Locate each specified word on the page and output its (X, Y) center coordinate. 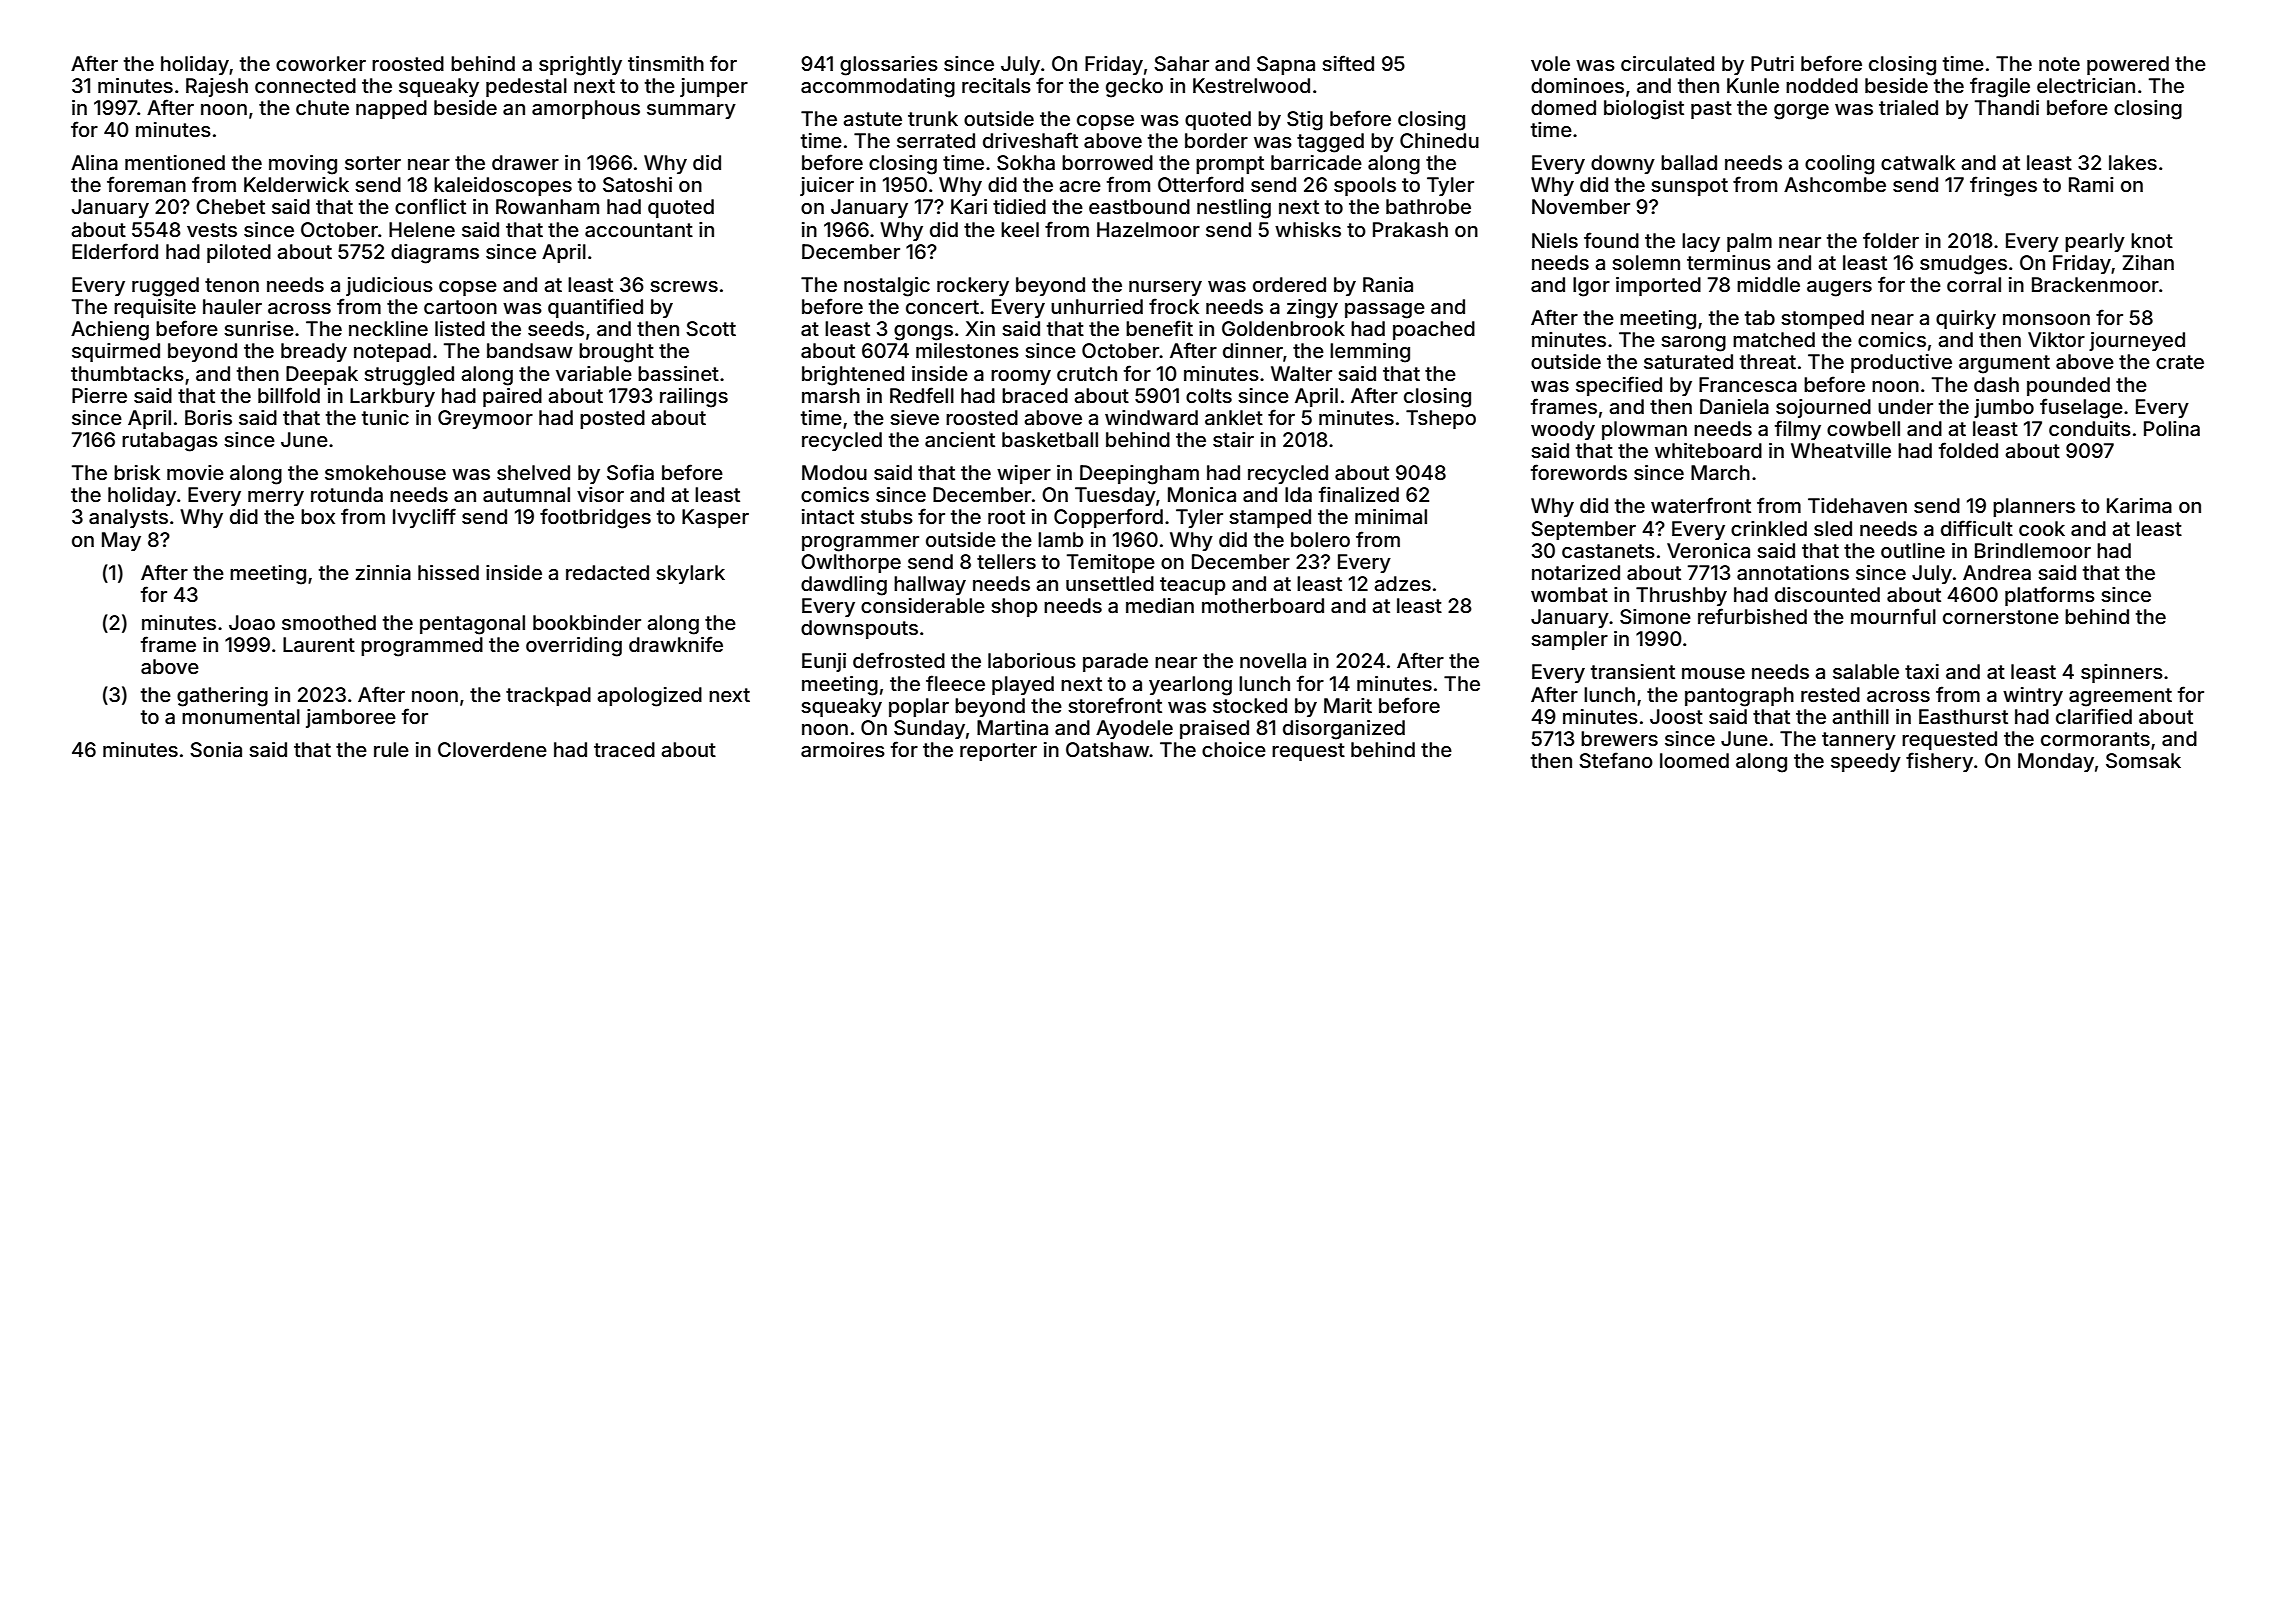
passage (1385, 311)
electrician (2086, 85)
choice (1234, 749)
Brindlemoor (2033, 550)
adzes (1402, 583)
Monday (2056, 762)
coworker (321, 63)
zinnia (383, 572)
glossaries (889, 66)
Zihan (2148, 262)
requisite (155, 308)
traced (624, 749)
